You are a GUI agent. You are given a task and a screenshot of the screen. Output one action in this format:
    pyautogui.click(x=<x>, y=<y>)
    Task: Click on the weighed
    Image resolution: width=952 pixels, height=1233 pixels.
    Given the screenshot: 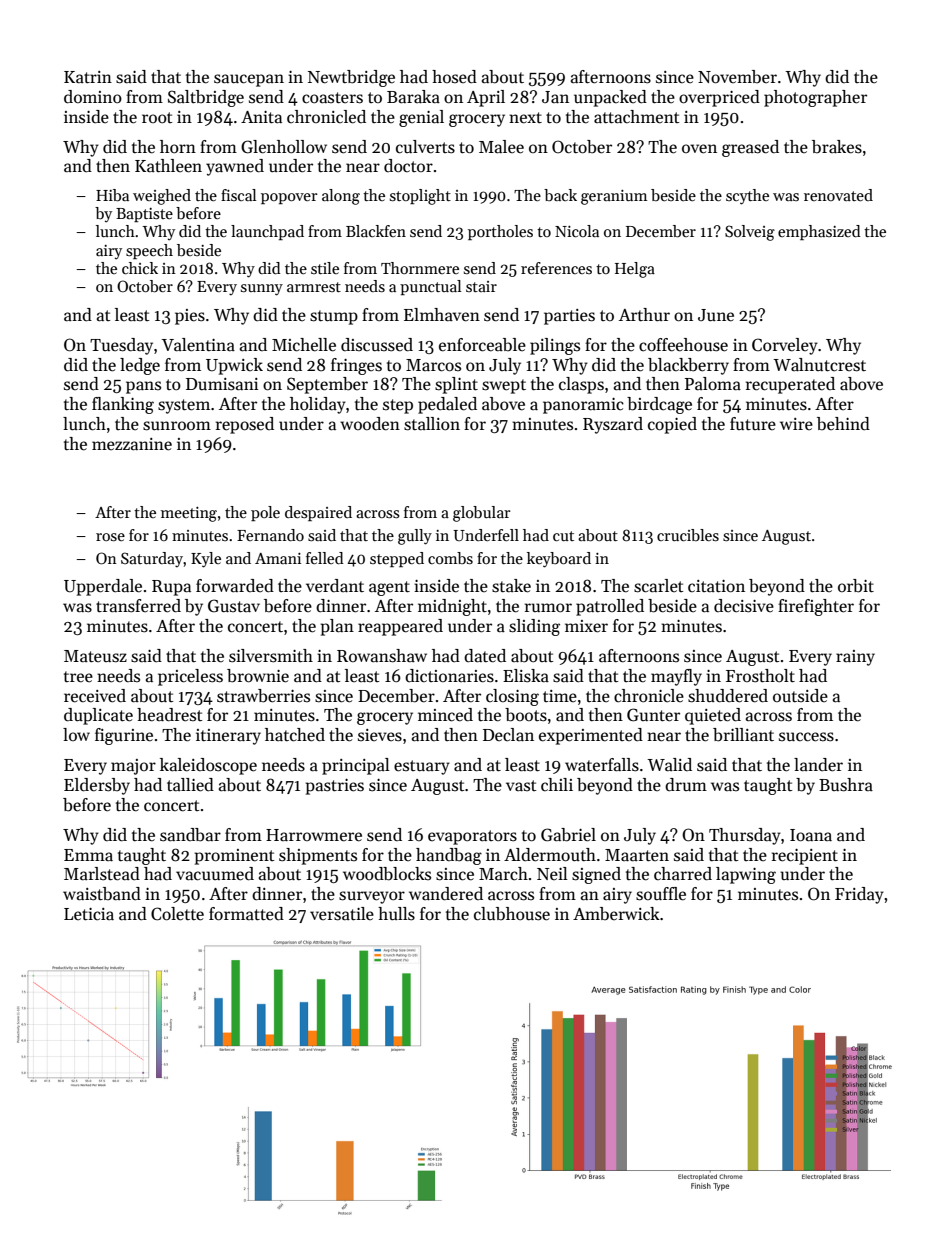 What is the action you would take?
    pyautogui.click(x=162, y=197)
